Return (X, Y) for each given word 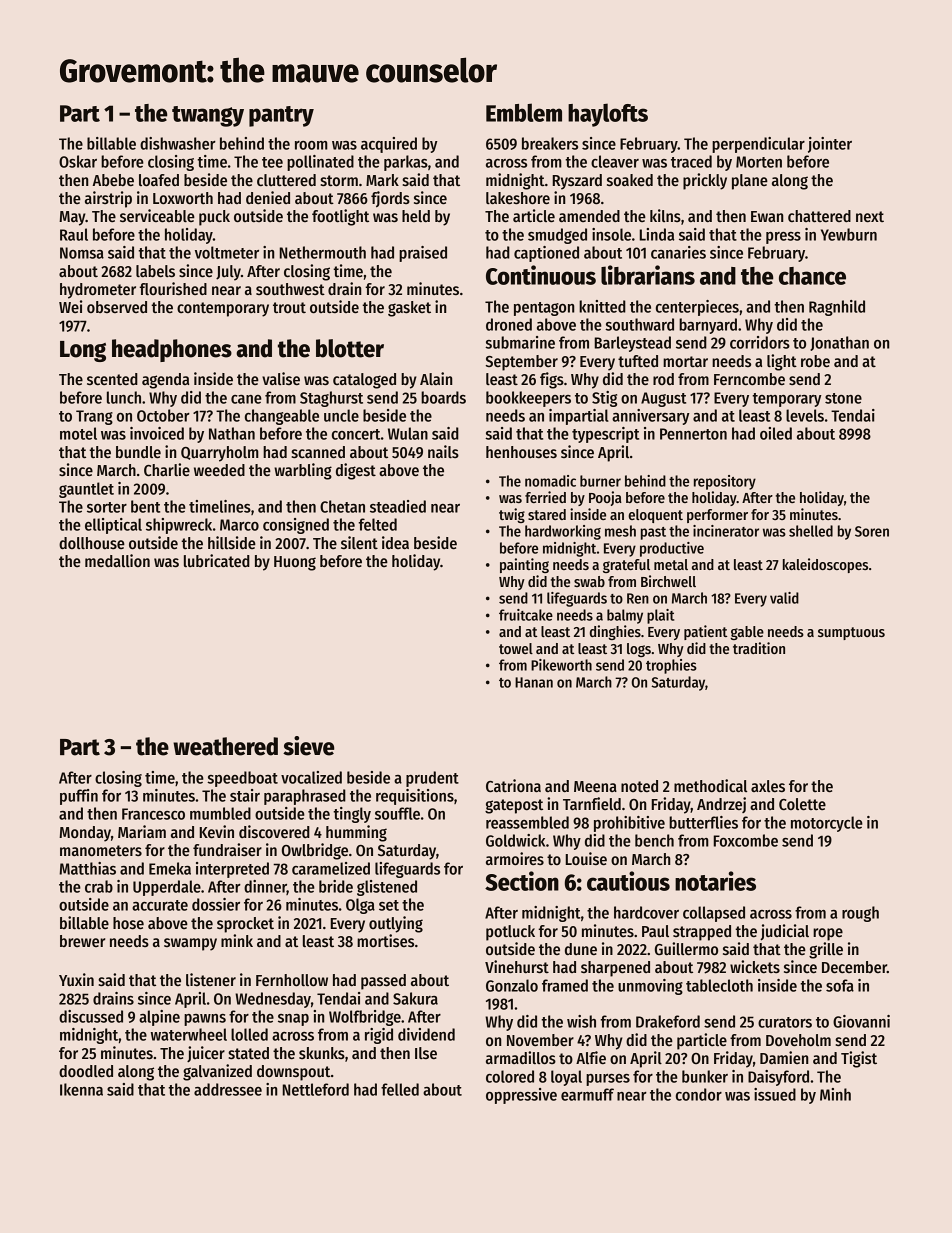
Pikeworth (561, 665)
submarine (520, 342)
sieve (309, 746)
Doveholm (798, 1040)
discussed (91, 1016)
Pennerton (693, 434)
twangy (208, 116)
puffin (79, 797)
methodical (710, 785)
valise (281, 378)
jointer (830, 145)
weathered (225, 746)
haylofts (608, 115)
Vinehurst (517, 966)
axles (768, 786)
